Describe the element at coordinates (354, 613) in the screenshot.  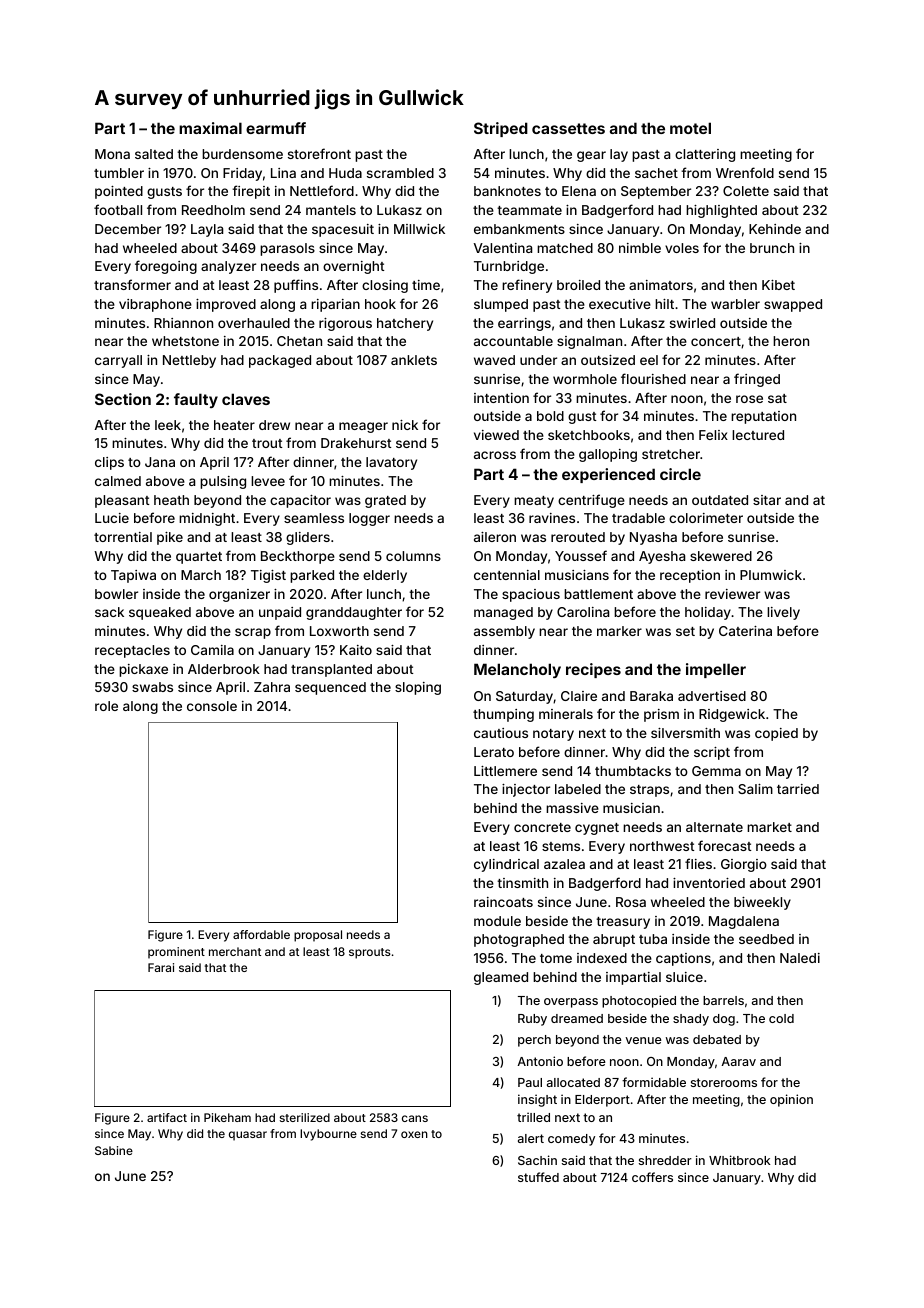
I see `granddaughter` at that location.
